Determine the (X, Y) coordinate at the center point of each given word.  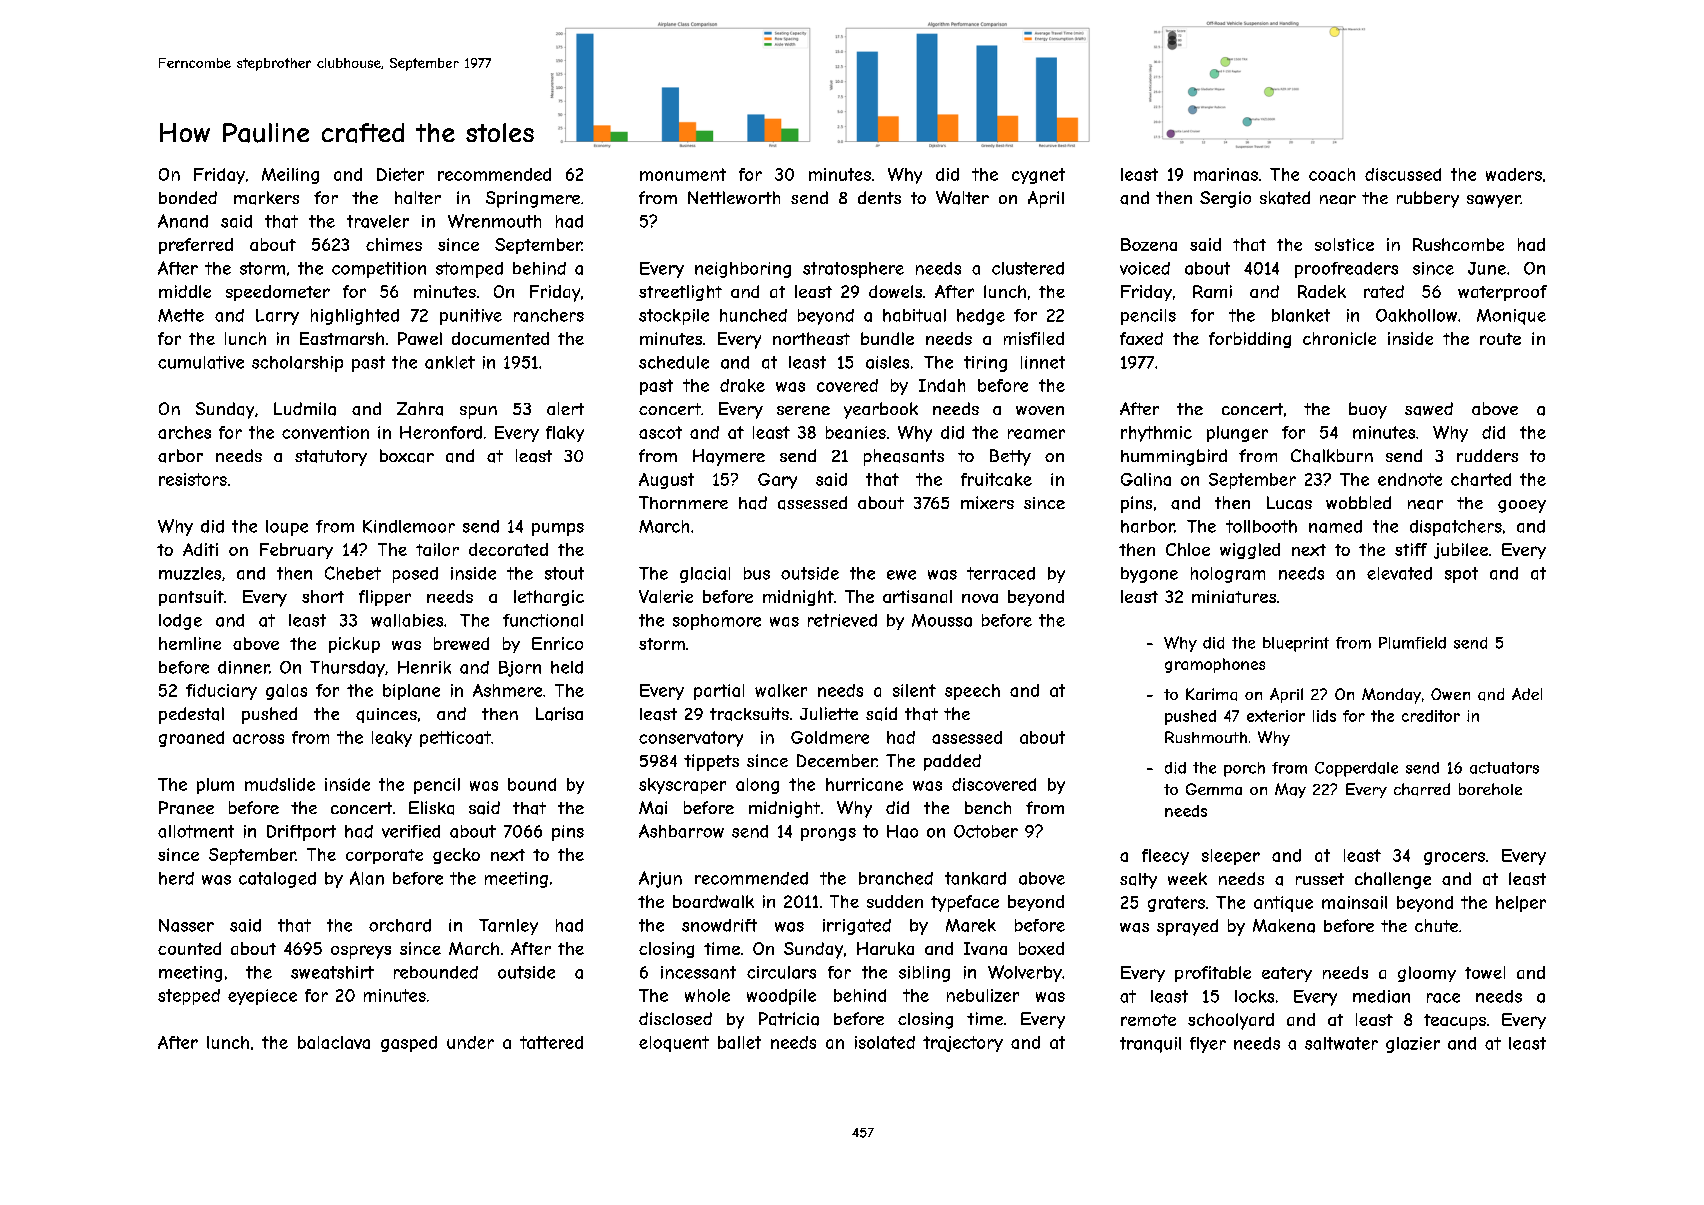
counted (189, 948)
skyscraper (682, 786)
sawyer (1494, 201)
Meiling (290, 176)
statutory (331, 458)
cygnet (1038, 176)
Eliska (431, 808)
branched (896, 878)
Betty (1010, 457)
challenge (1393, 880)
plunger (1237, 434)
